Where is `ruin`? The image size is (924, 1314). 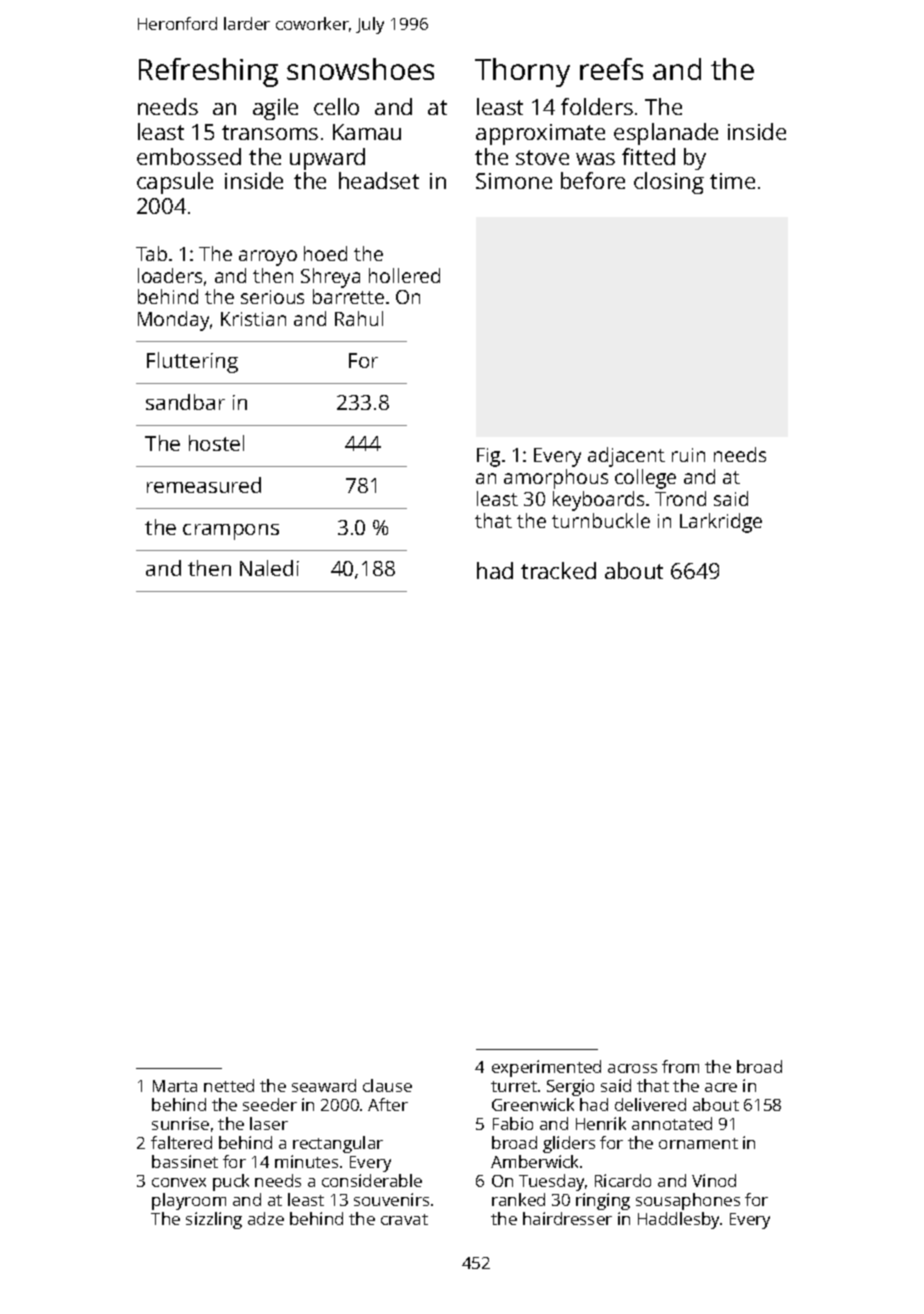 ruin is located at coordinates (688, 455).
